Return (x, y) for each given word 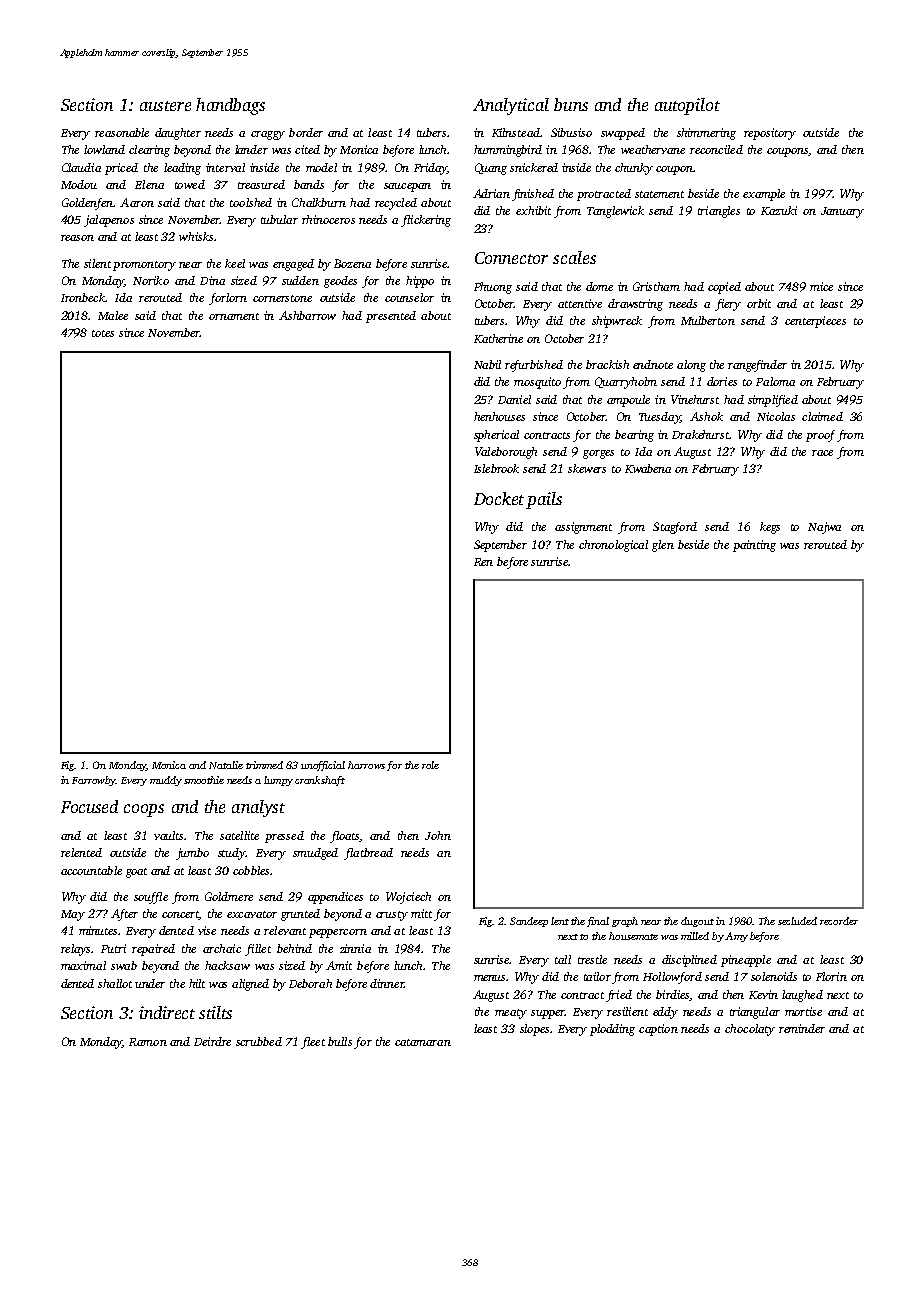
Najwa (824, 528)
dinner (387, 983)
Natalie (226, 765)
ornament (234, 316)
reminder (802, 1028)
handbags (230, 106)
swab (124, 965)
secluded (797, 921)
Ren (483, 562)
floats (345, 837)
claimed (822, 416)
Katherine (498, 338)
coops (144, 810)
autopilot (687, 106)
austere (165, 106)
